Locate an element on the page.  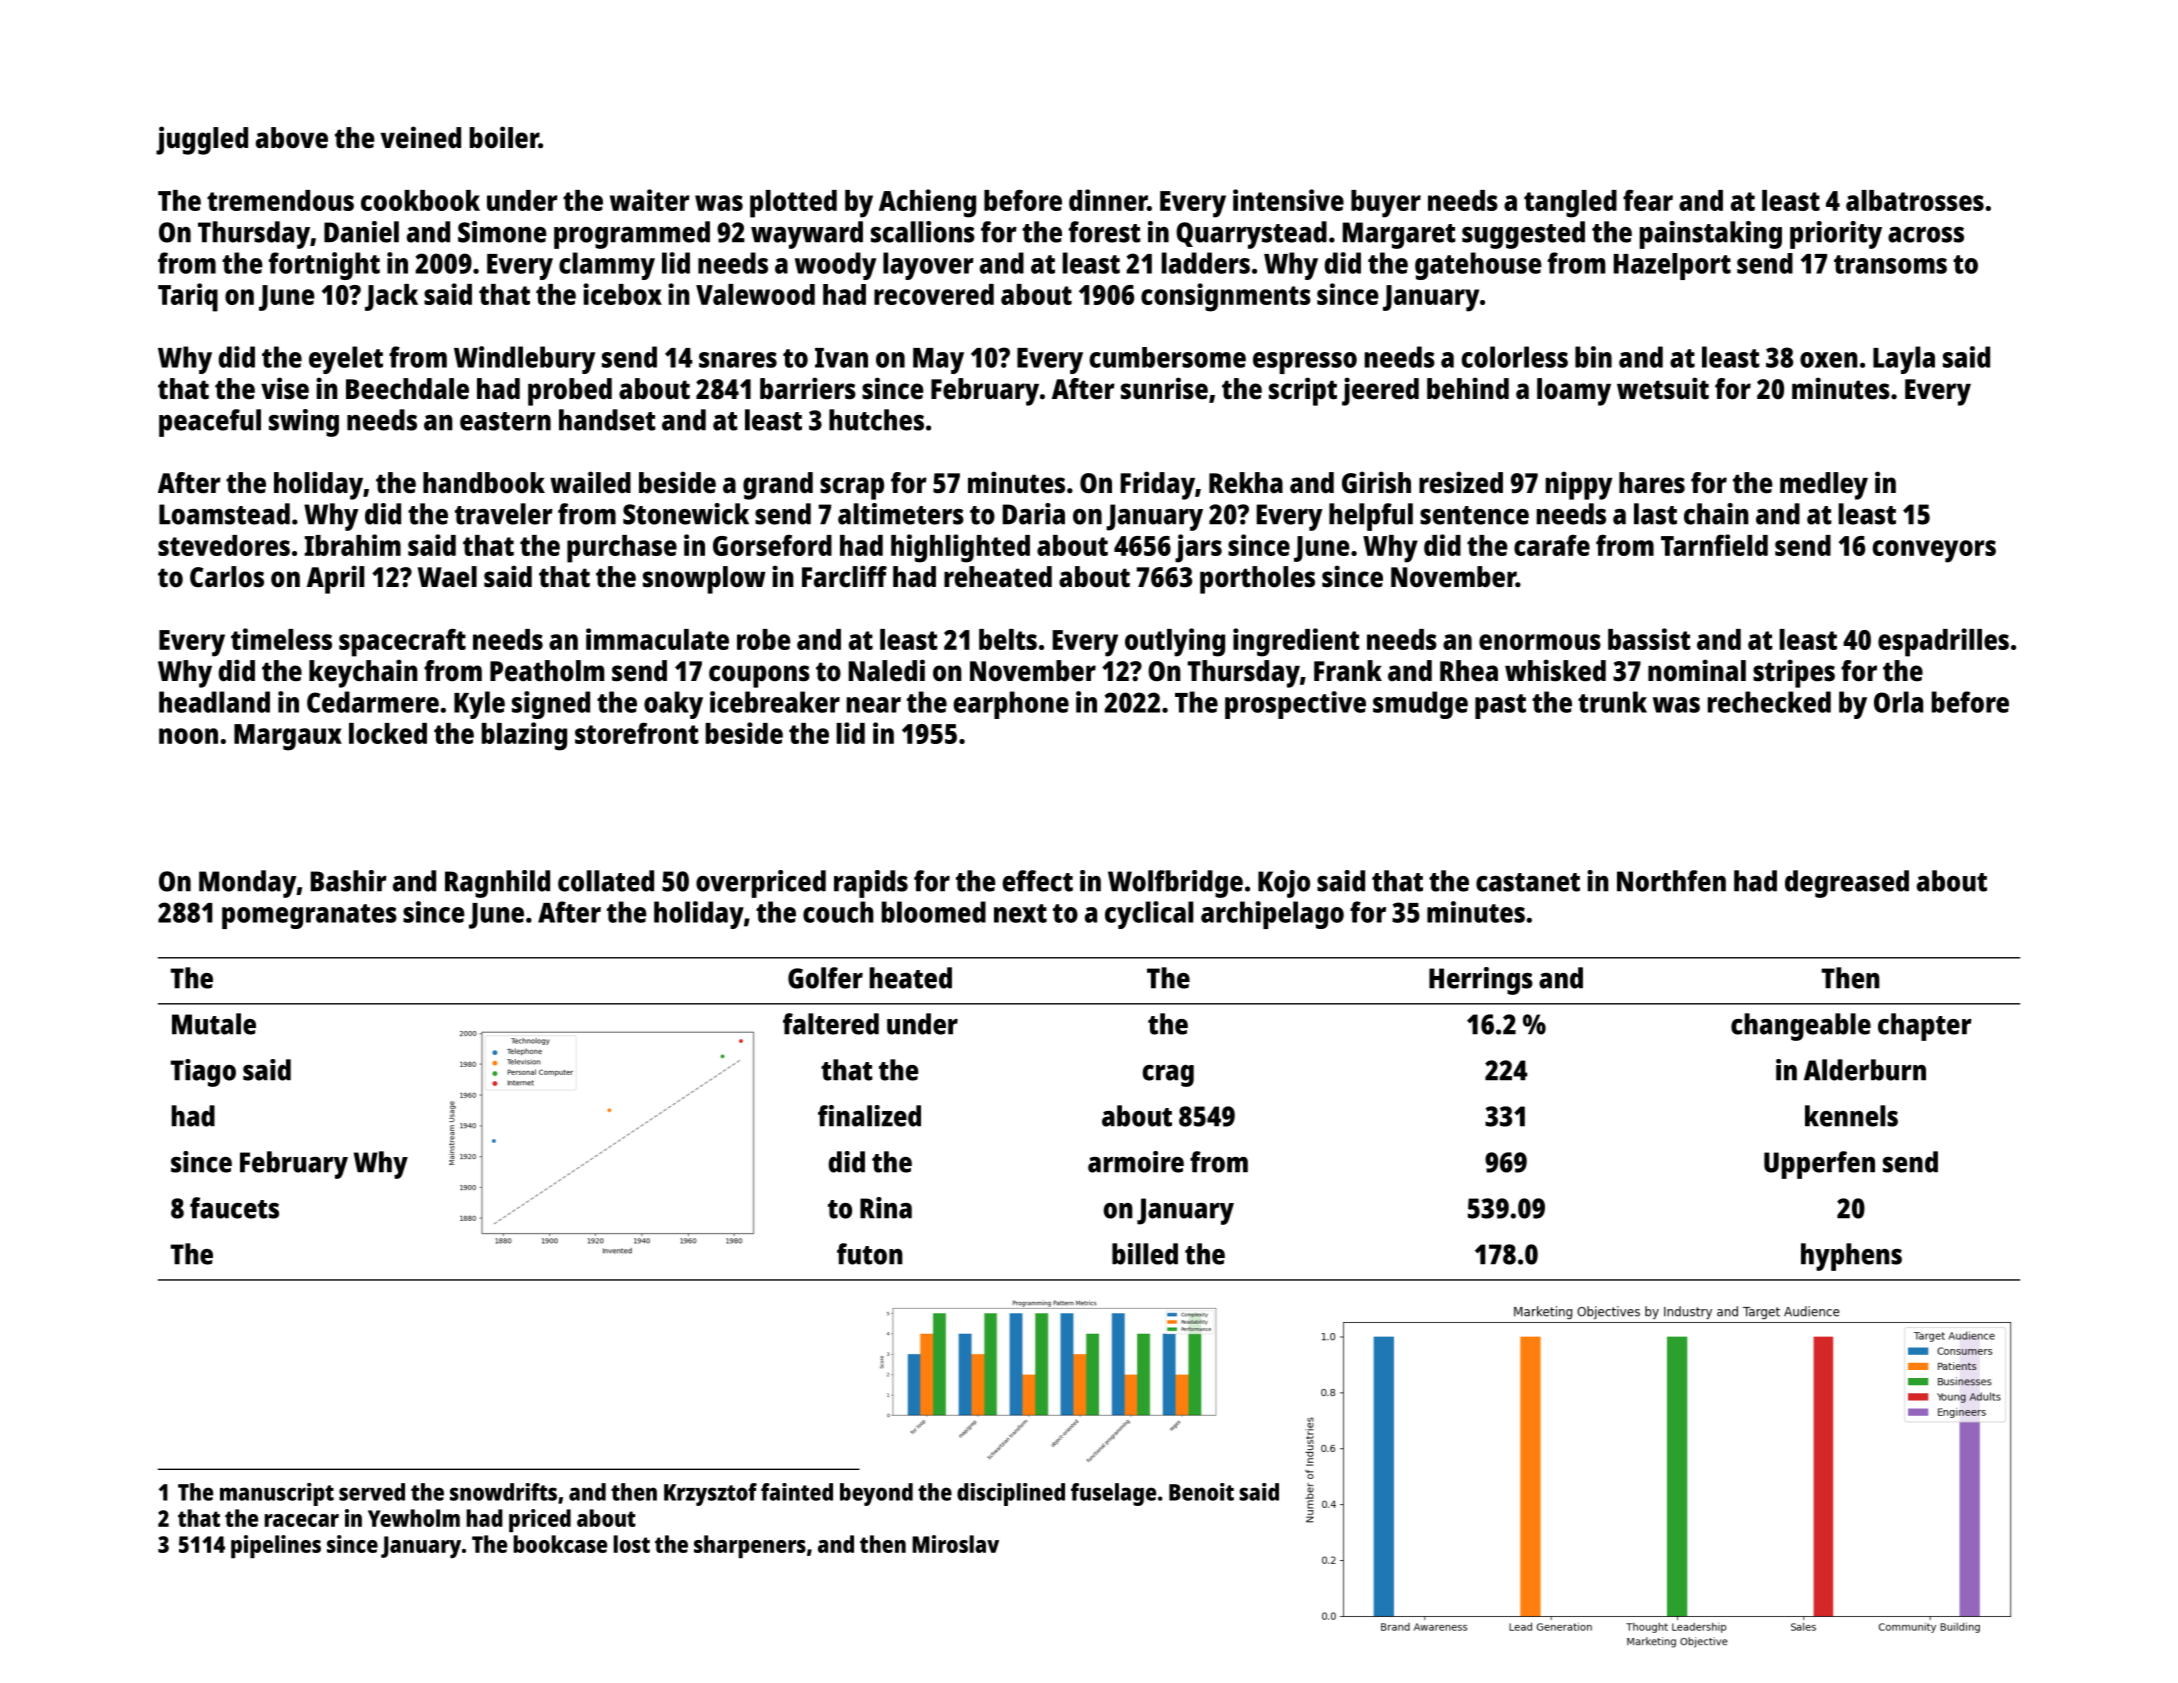
Daniel is located at coordinates (361, 232).
